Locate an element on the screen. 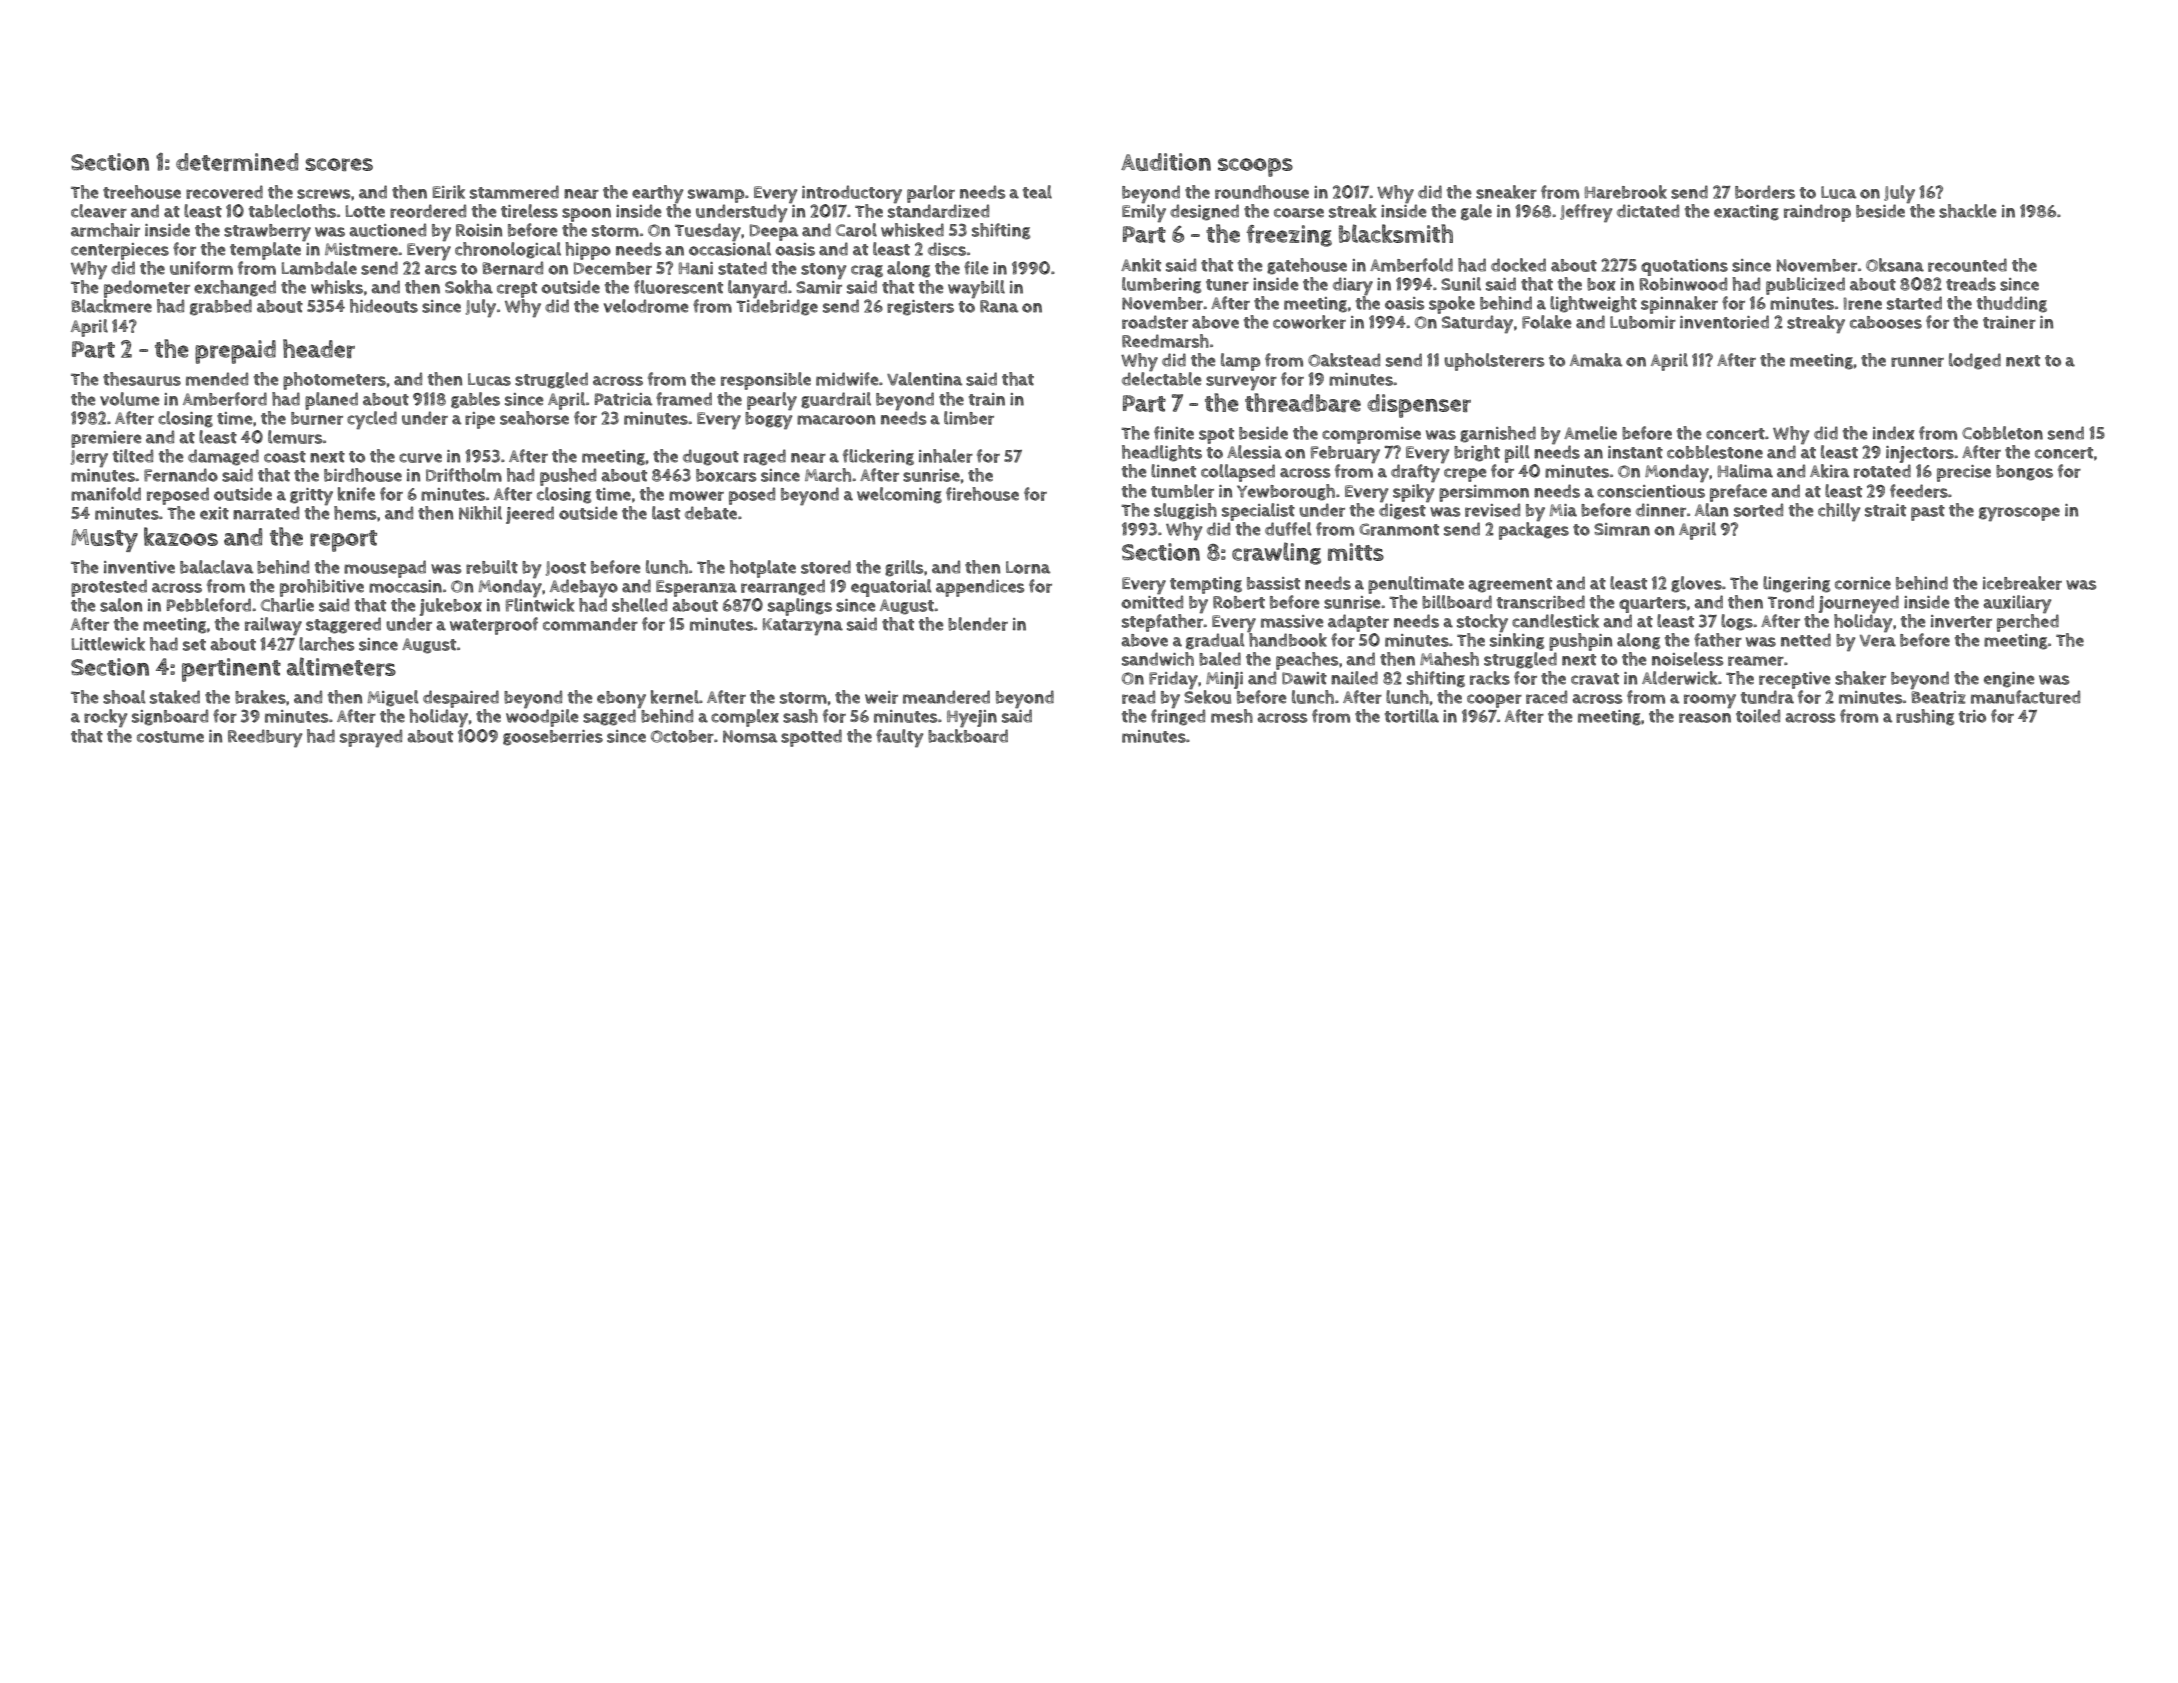  introductory is located at coordinates (852, 194).
